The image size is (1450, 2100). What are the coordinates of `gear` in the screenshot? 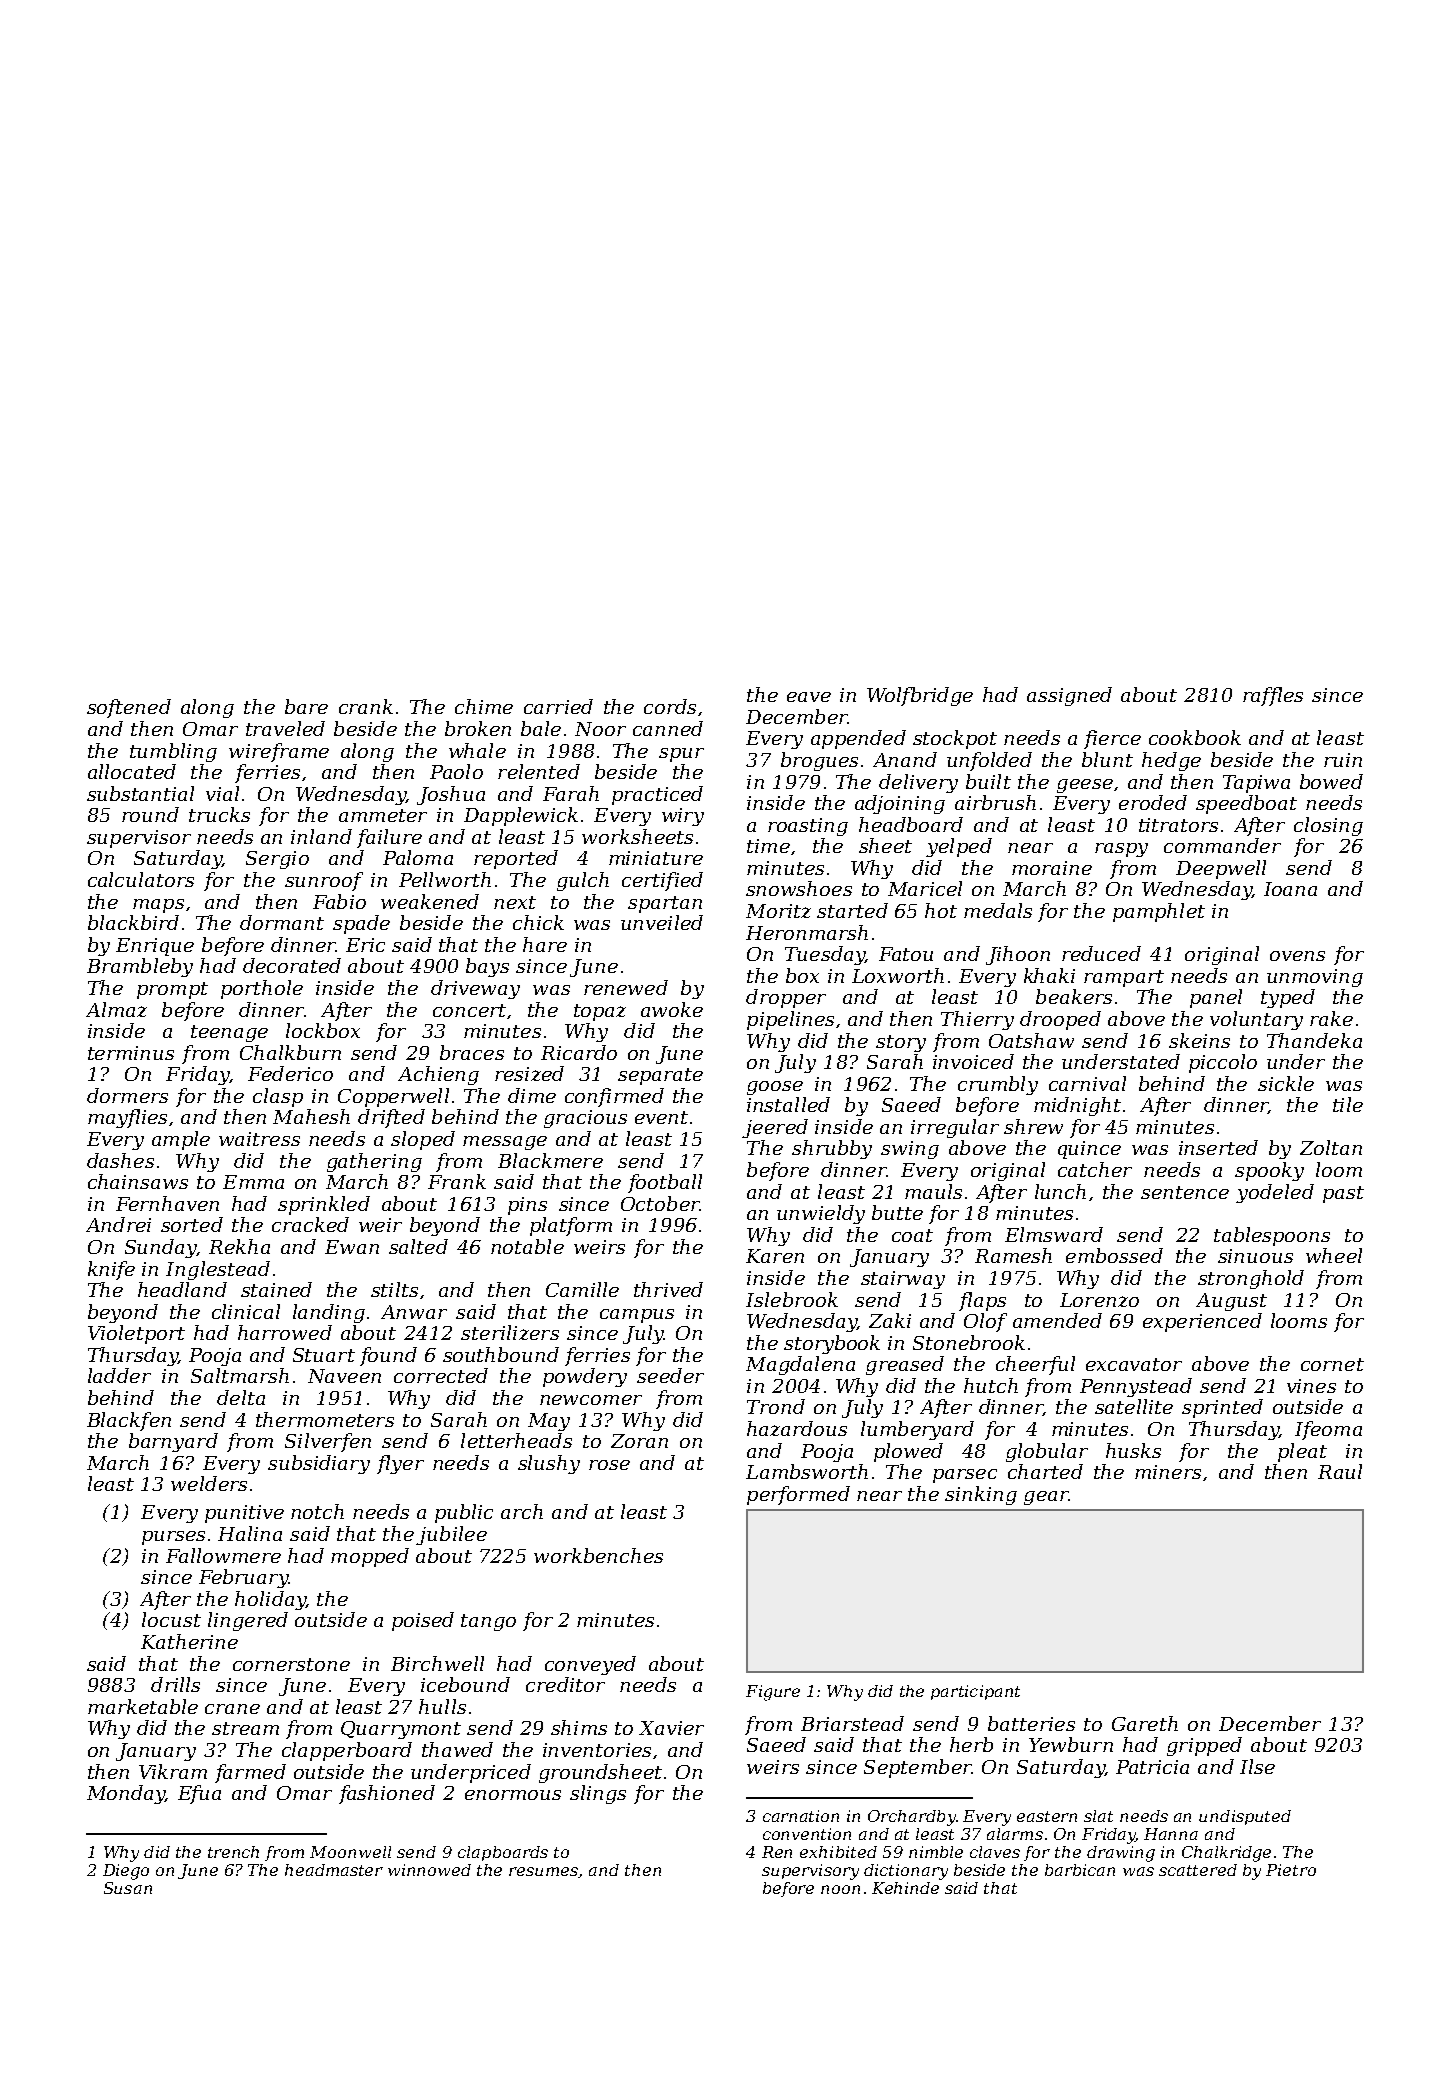 It's located at (1046, 1498).
